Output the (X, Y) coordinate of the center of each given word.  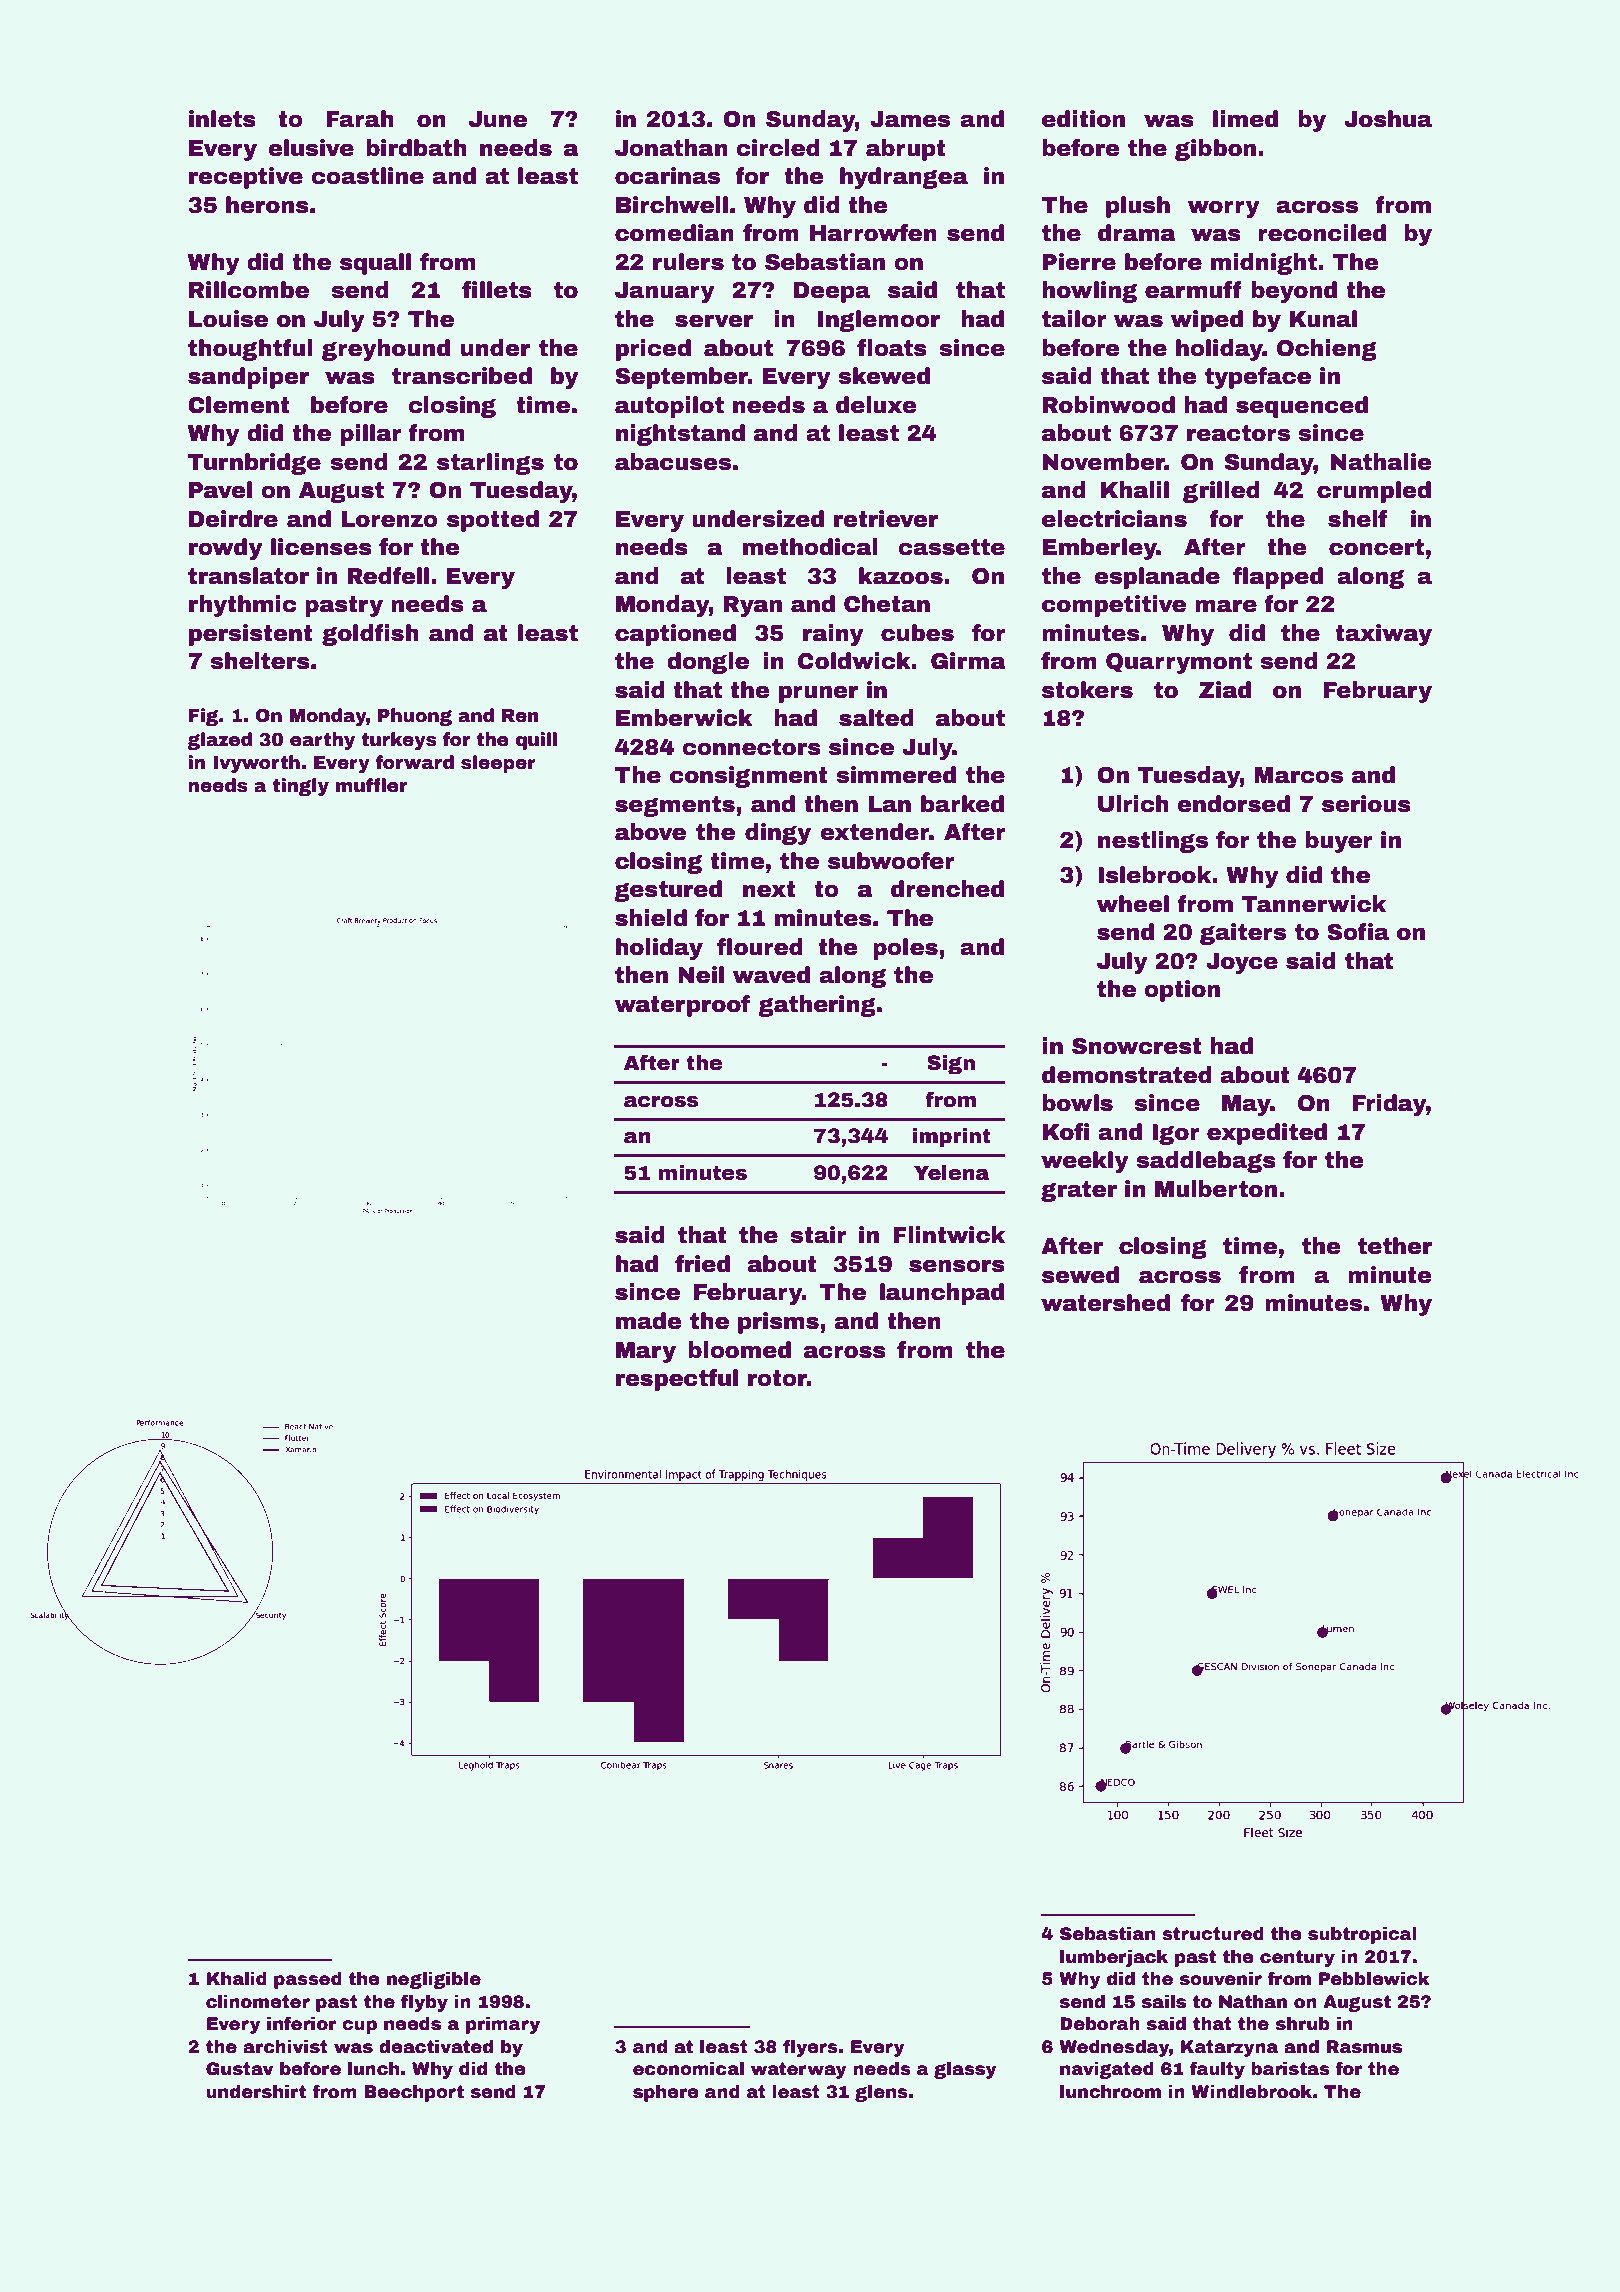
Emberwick (684, 718)
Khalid (237, 1979)
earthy (322, 741)
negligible (434, 1980)
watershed (1105, 1303)
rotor (777, 1378)
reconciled (1322, 233)
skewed (884, 376)
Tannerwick (1314, 904)
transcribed (462, 376)
